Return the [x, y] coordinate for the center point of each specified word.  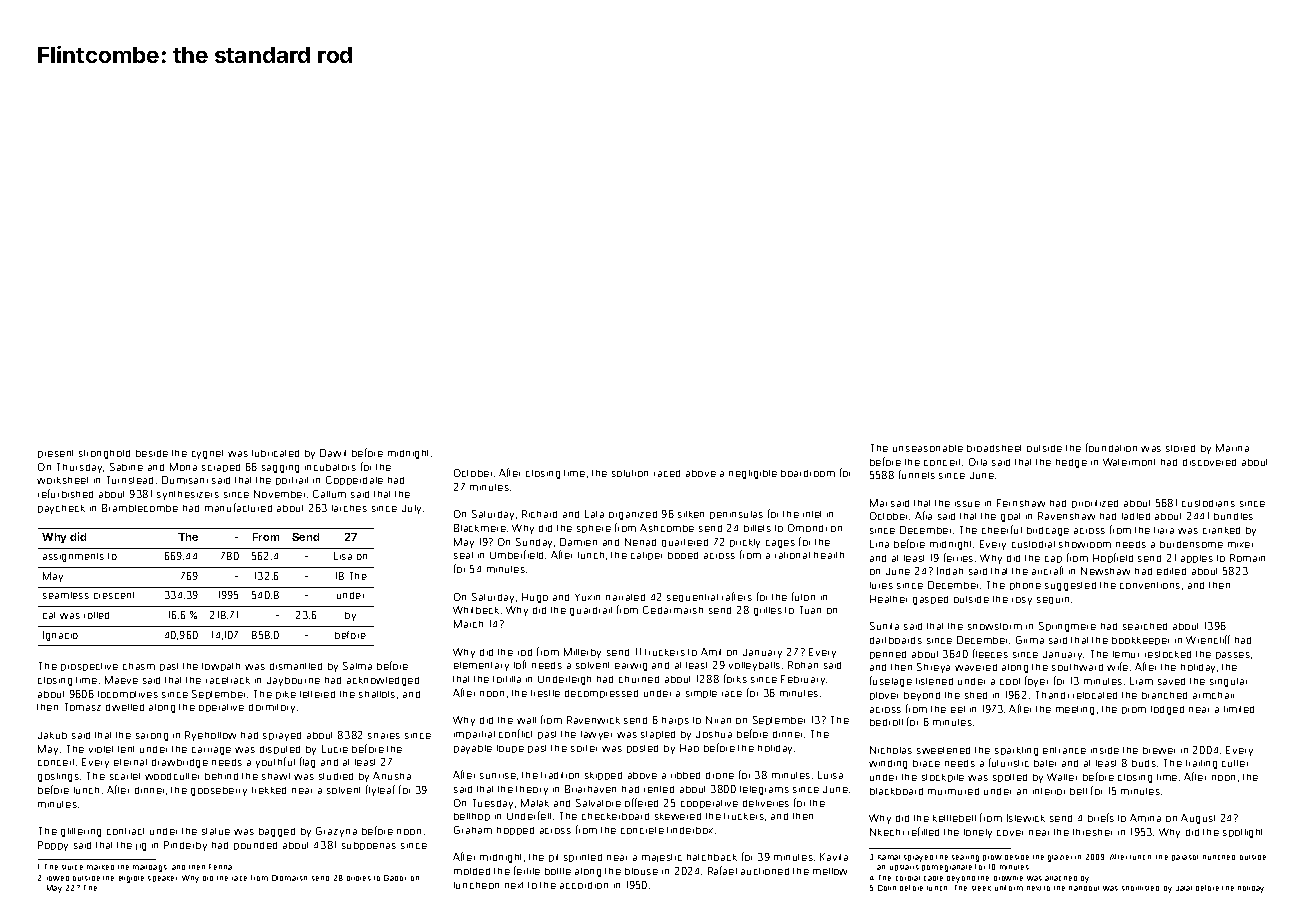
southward [1077, 667]
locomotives [128, 694]
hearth [829, 555]
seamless [66, 595]
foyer [1036, 681]
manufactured [238, 507]
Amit [711, 652]
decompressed [601, 694]
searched [1145, 626]
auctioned [765, 871]
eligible [131, 879]
